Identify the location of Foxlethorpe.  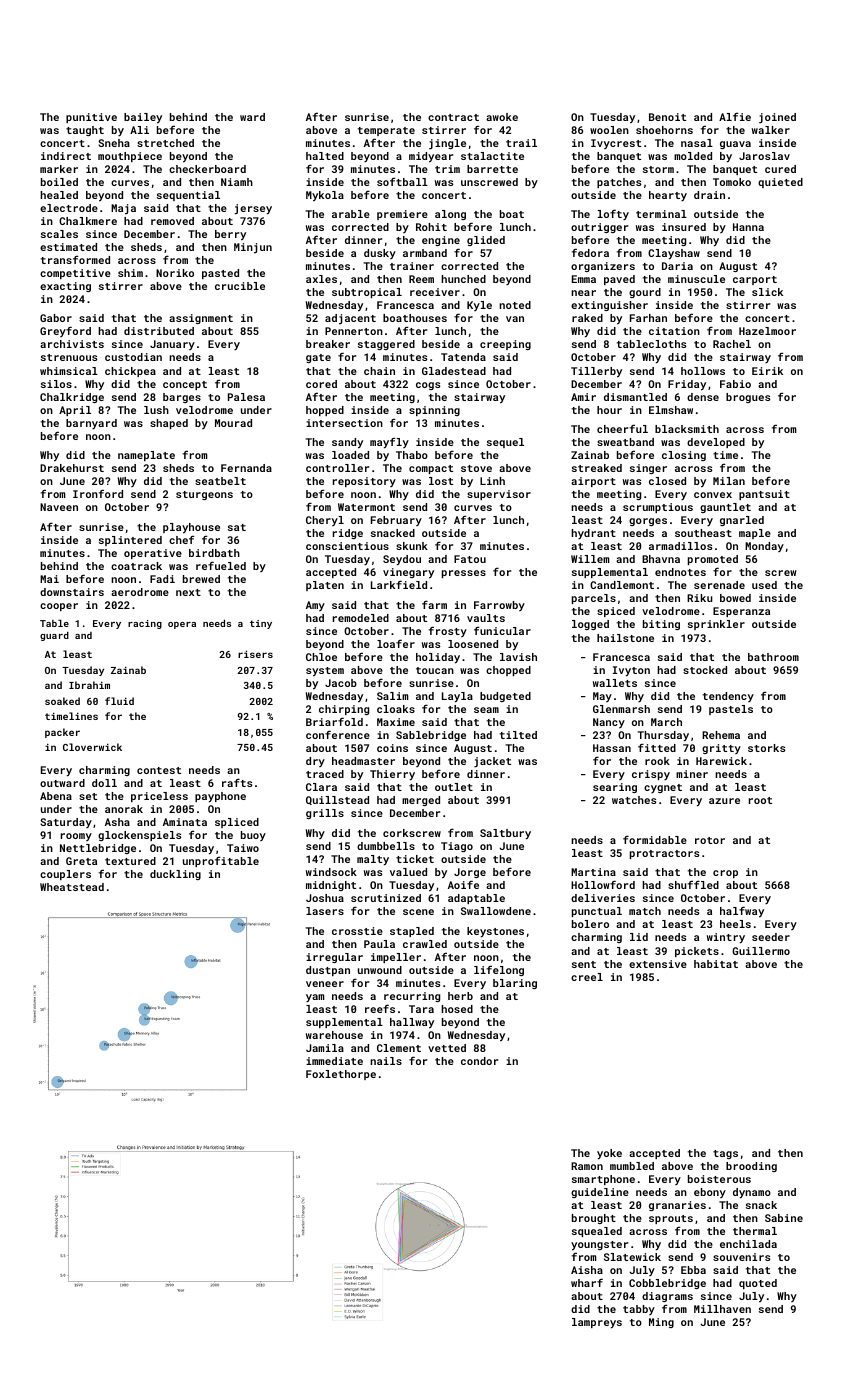
(341, 1075).
